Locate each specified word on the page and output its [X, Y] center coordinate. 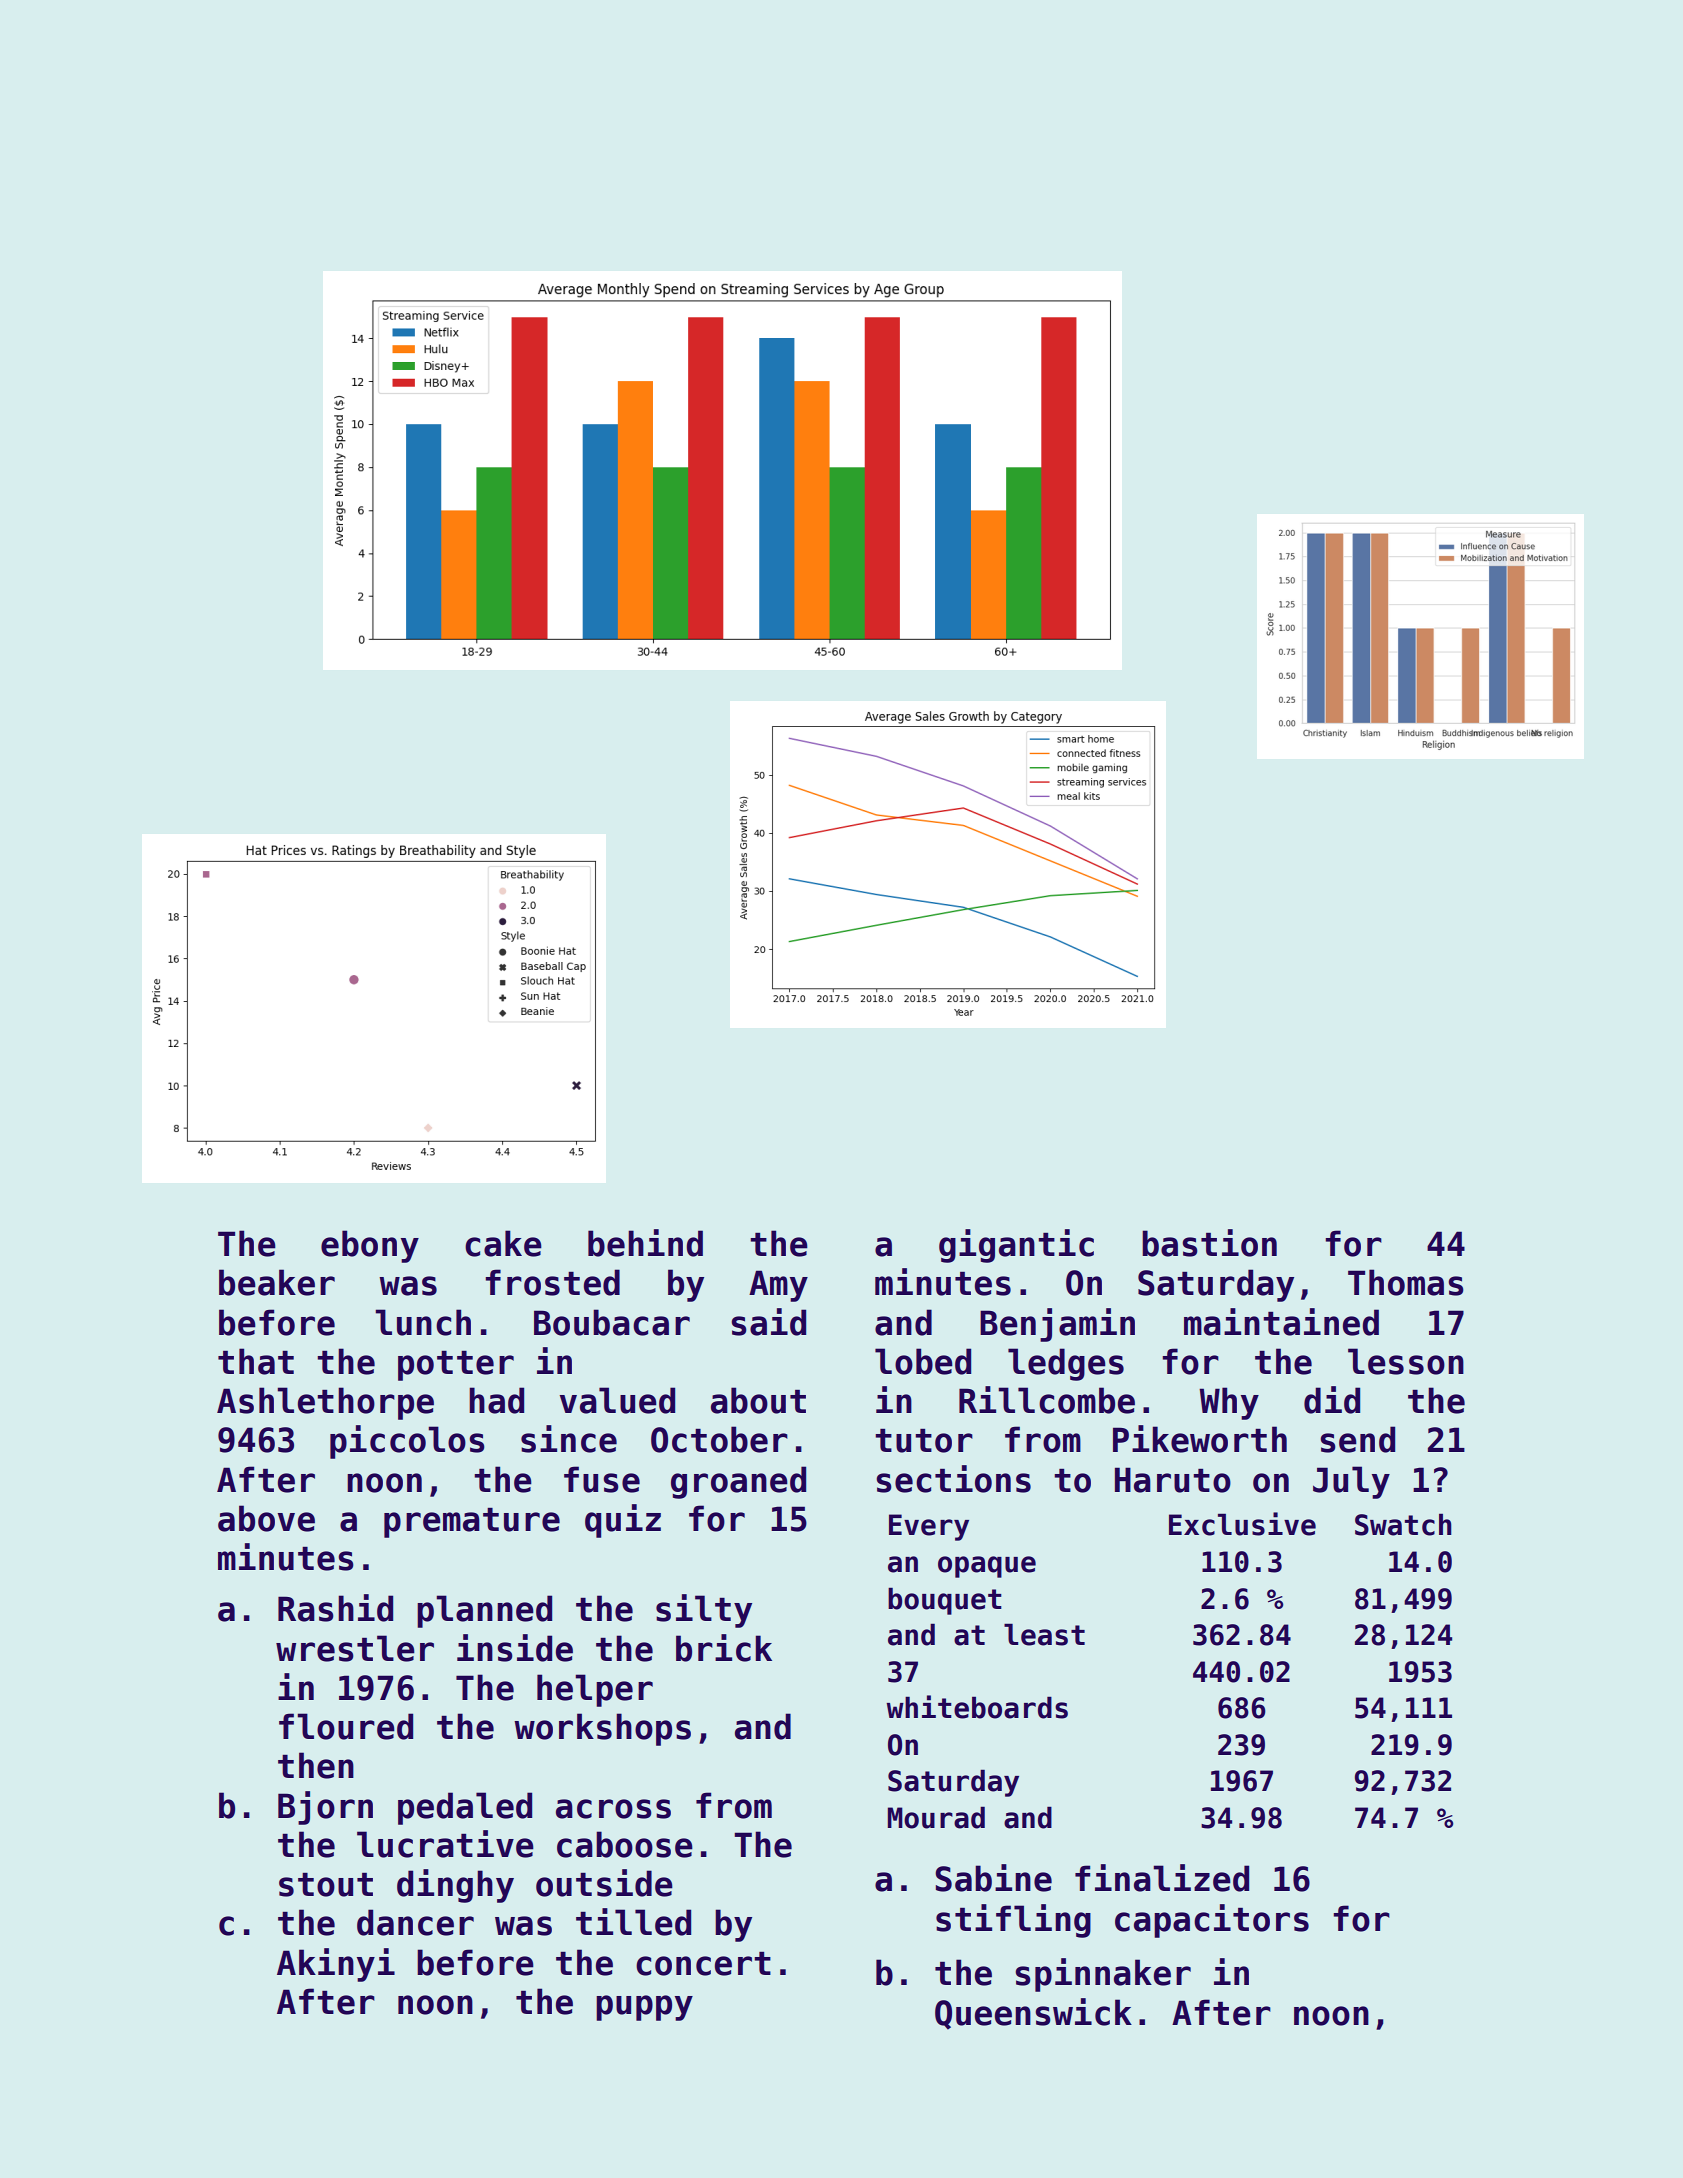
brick [724, 1648]
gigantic [1016, 1246]
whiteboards [977, 1707]
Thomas [1406, 1282]
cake [503, 1243]
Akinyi [336, 1965]
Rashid [335, 1608]
